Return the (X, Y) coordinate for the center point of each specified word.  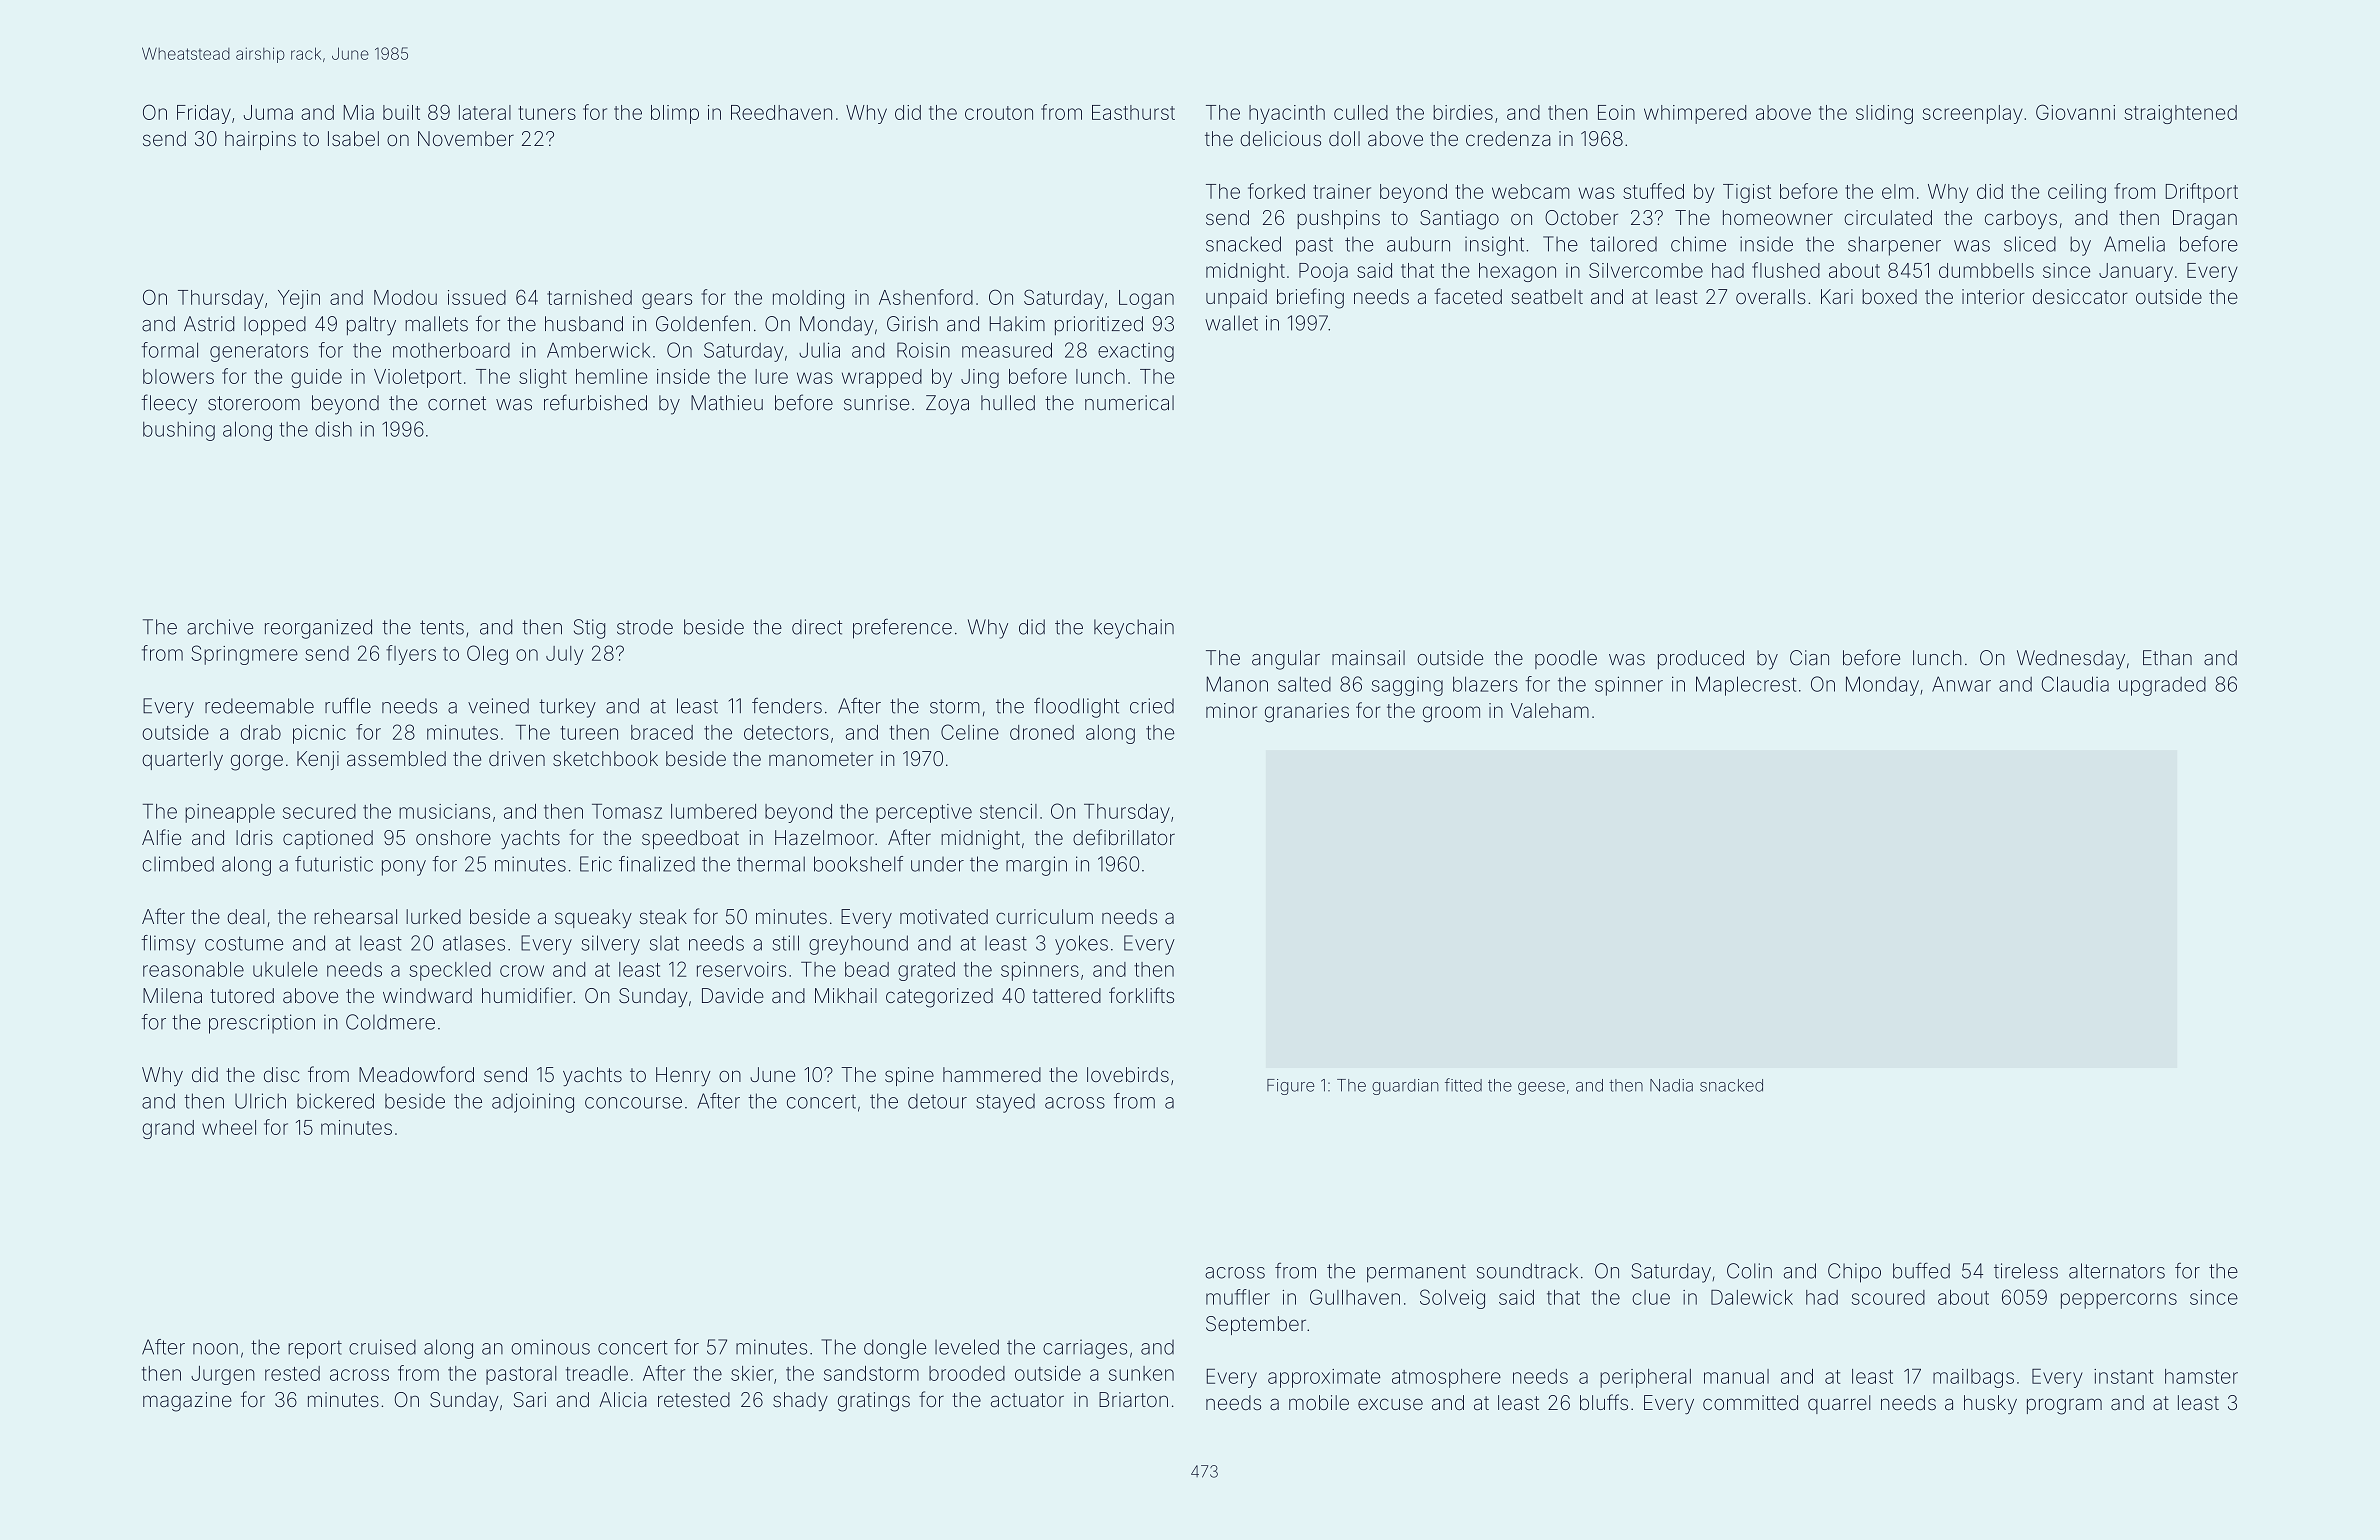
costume (244, 943)
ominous (550, 1347)
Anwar (1961, 684)
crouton (999, 113)
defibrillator (1124, 837)
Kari (1837, 296)
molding (808, 299)
